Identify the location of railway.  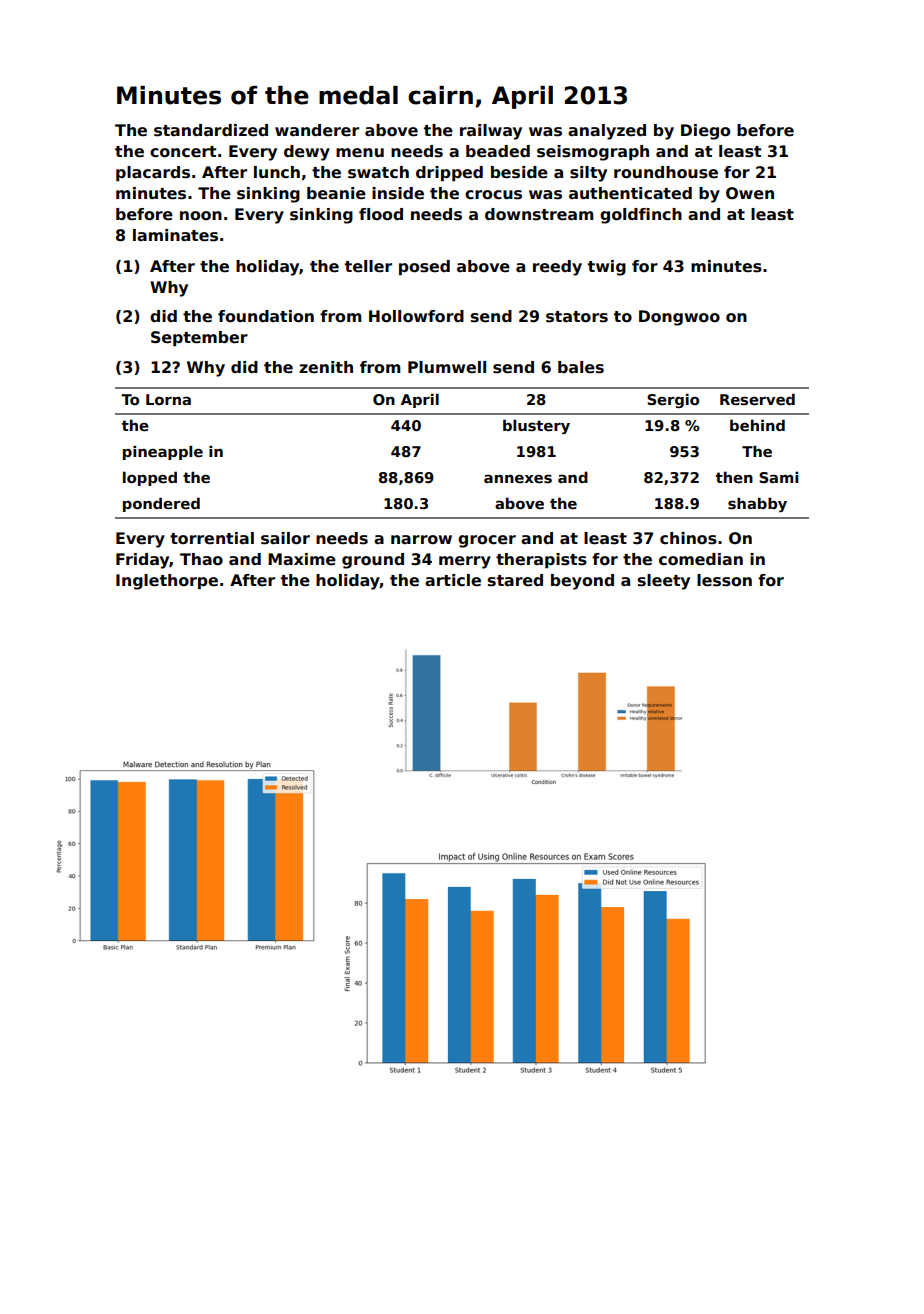
(491, 132).
